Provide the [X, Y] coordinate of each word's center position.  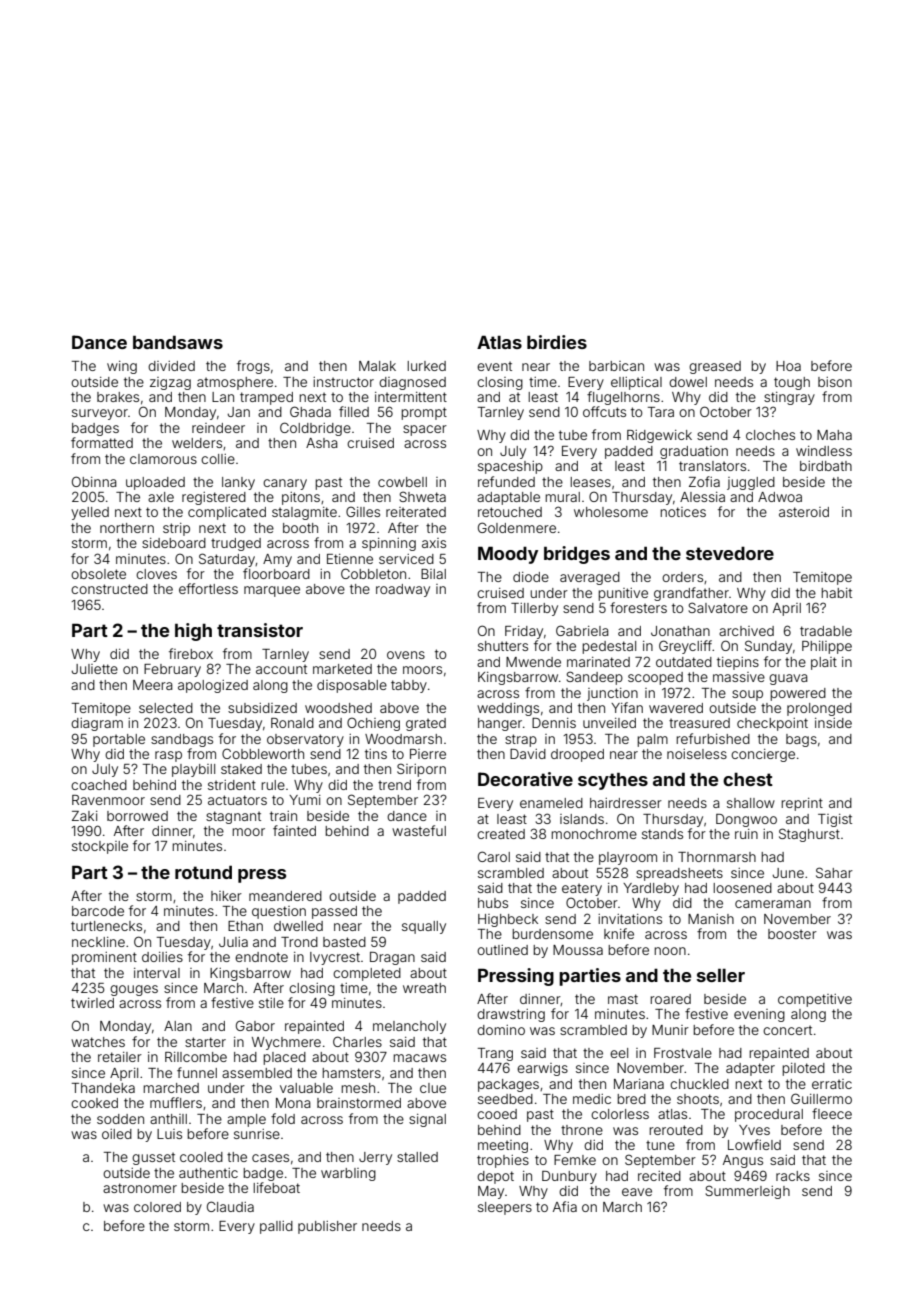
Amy [277, 560]
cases [270, 1158]
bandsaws [178, 342]
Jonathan [680, 631]
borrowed [137, 816]
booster [792, 934]
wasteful [419, 830]
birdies [557, 342]
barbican [616, 366]
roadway [403, 590]
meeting [503, 1146]
